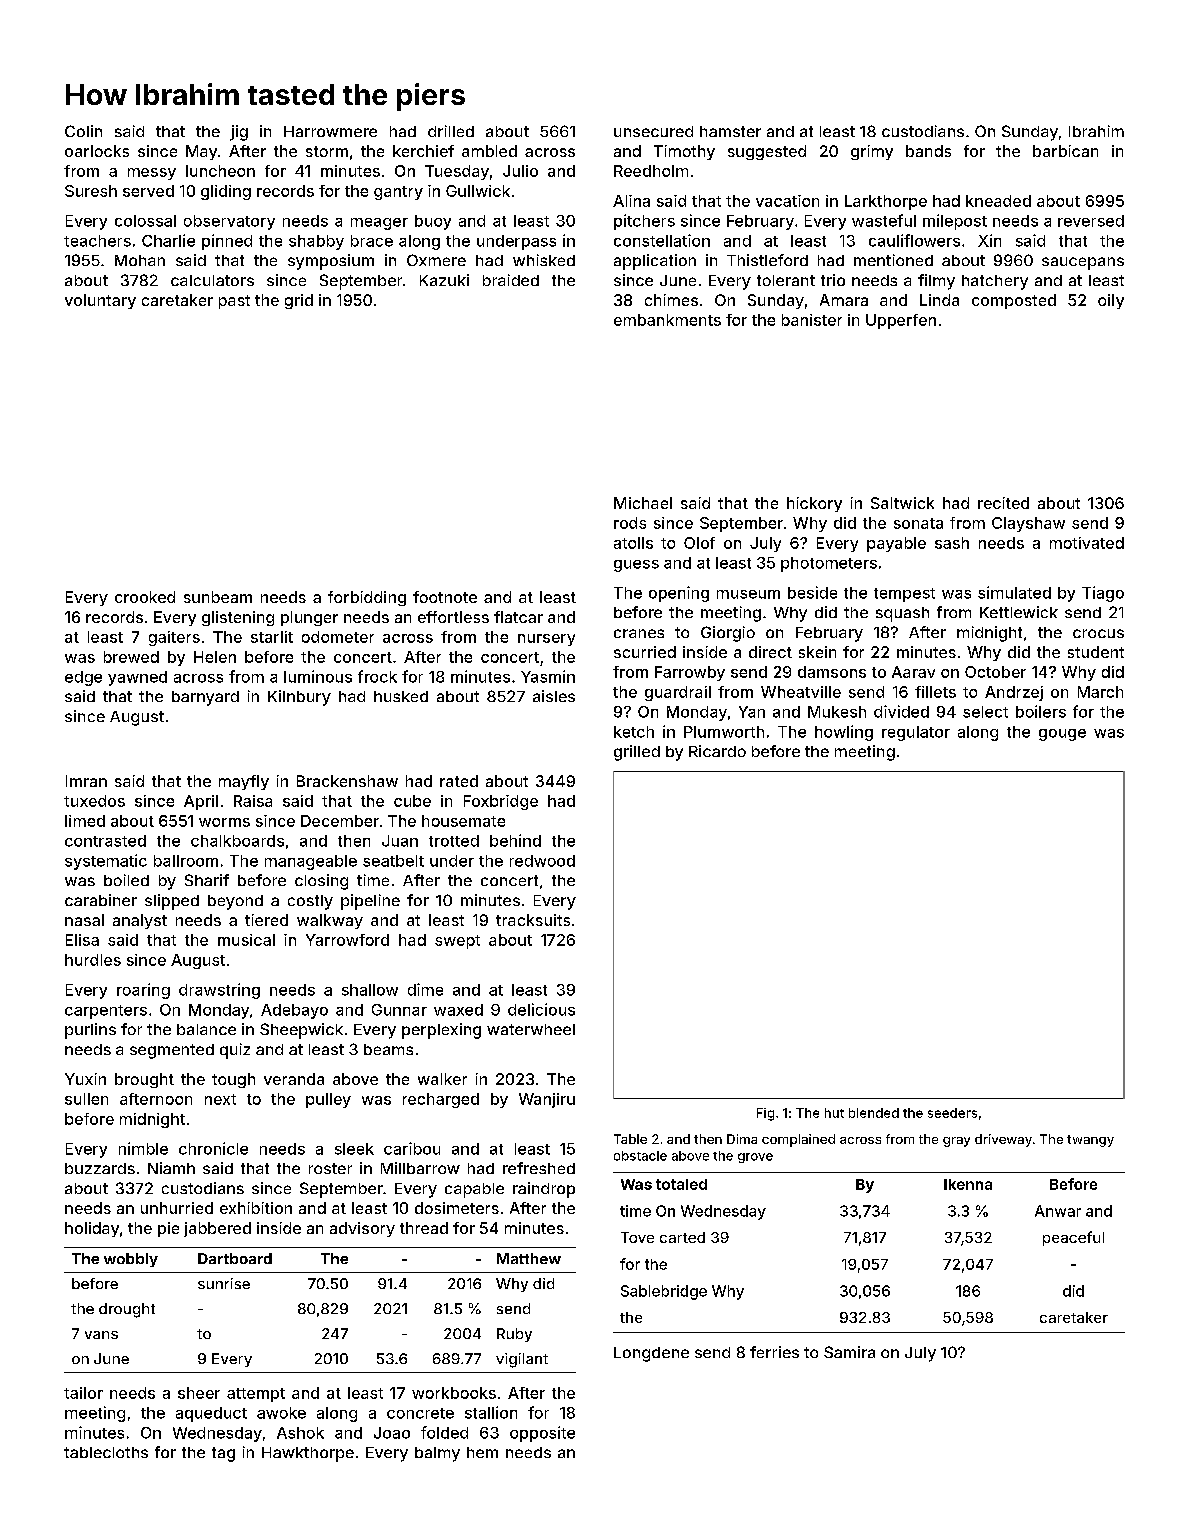 The width and height of the image is (1189, 1538). Describe the element at coordinates (533, 920) in the image. I see `tracksuits` at that location.
